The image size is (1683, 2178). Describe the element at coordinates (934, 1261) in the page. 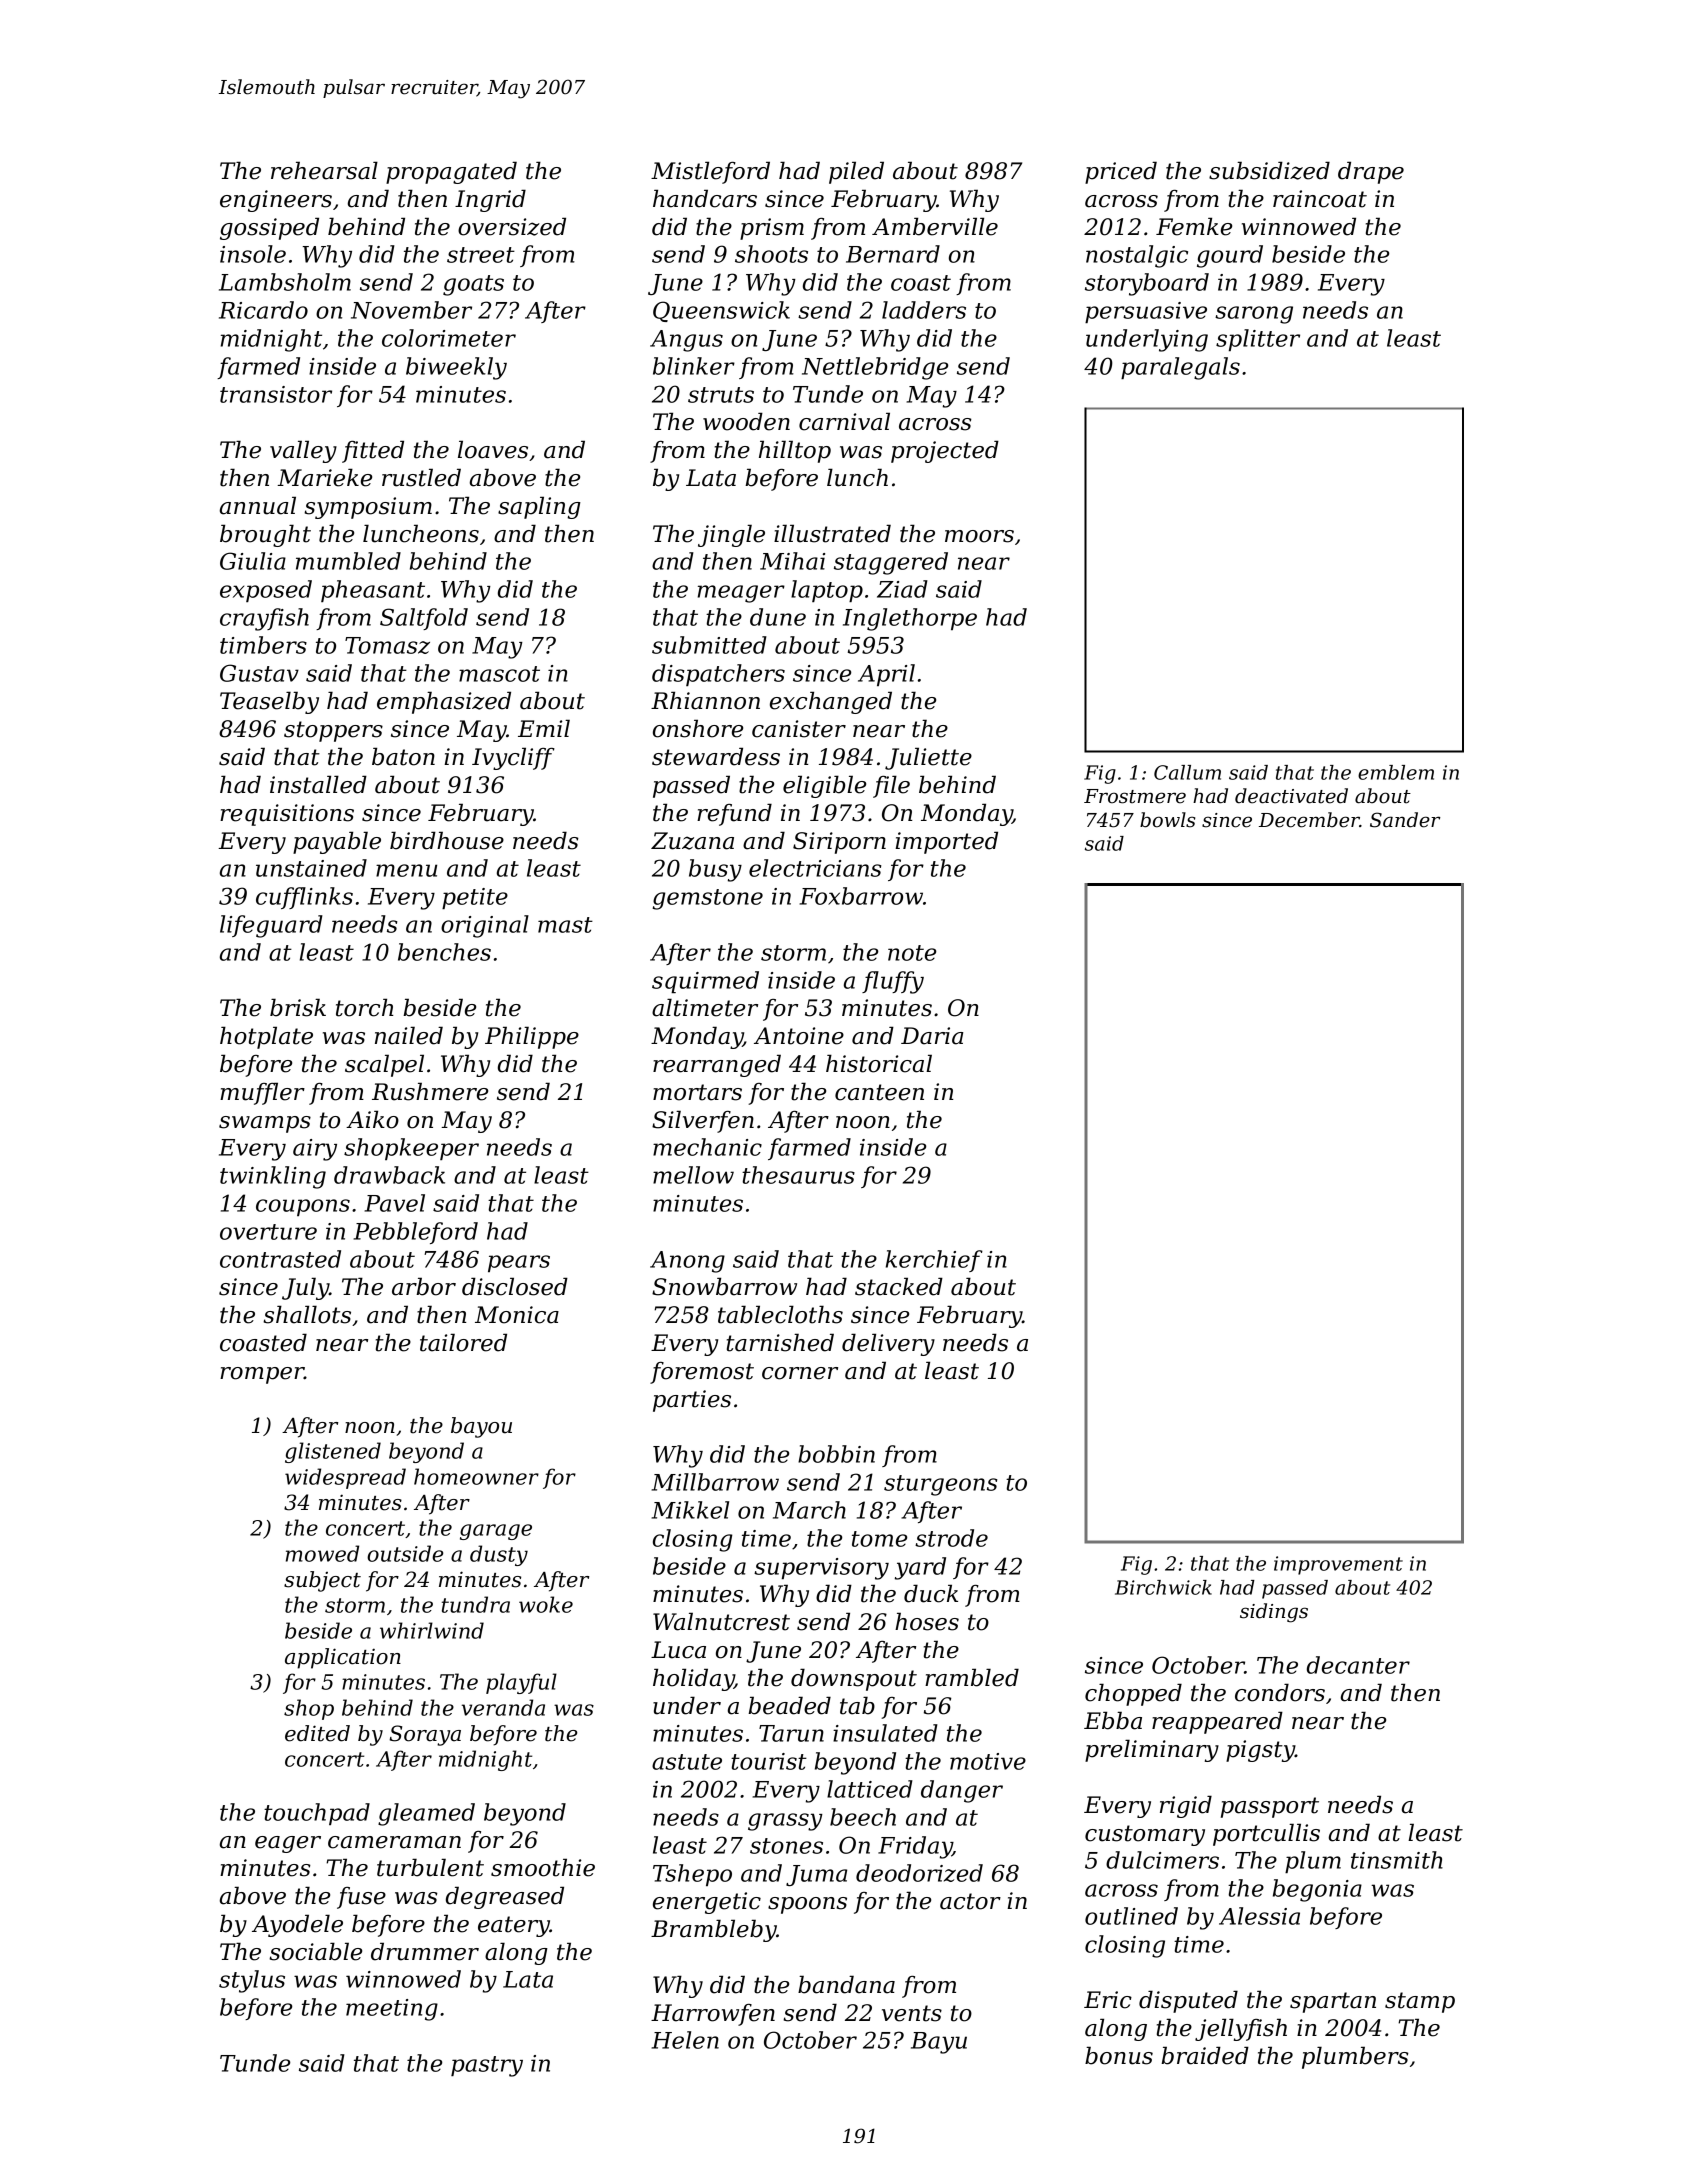

I see `kerchief` at that location.
